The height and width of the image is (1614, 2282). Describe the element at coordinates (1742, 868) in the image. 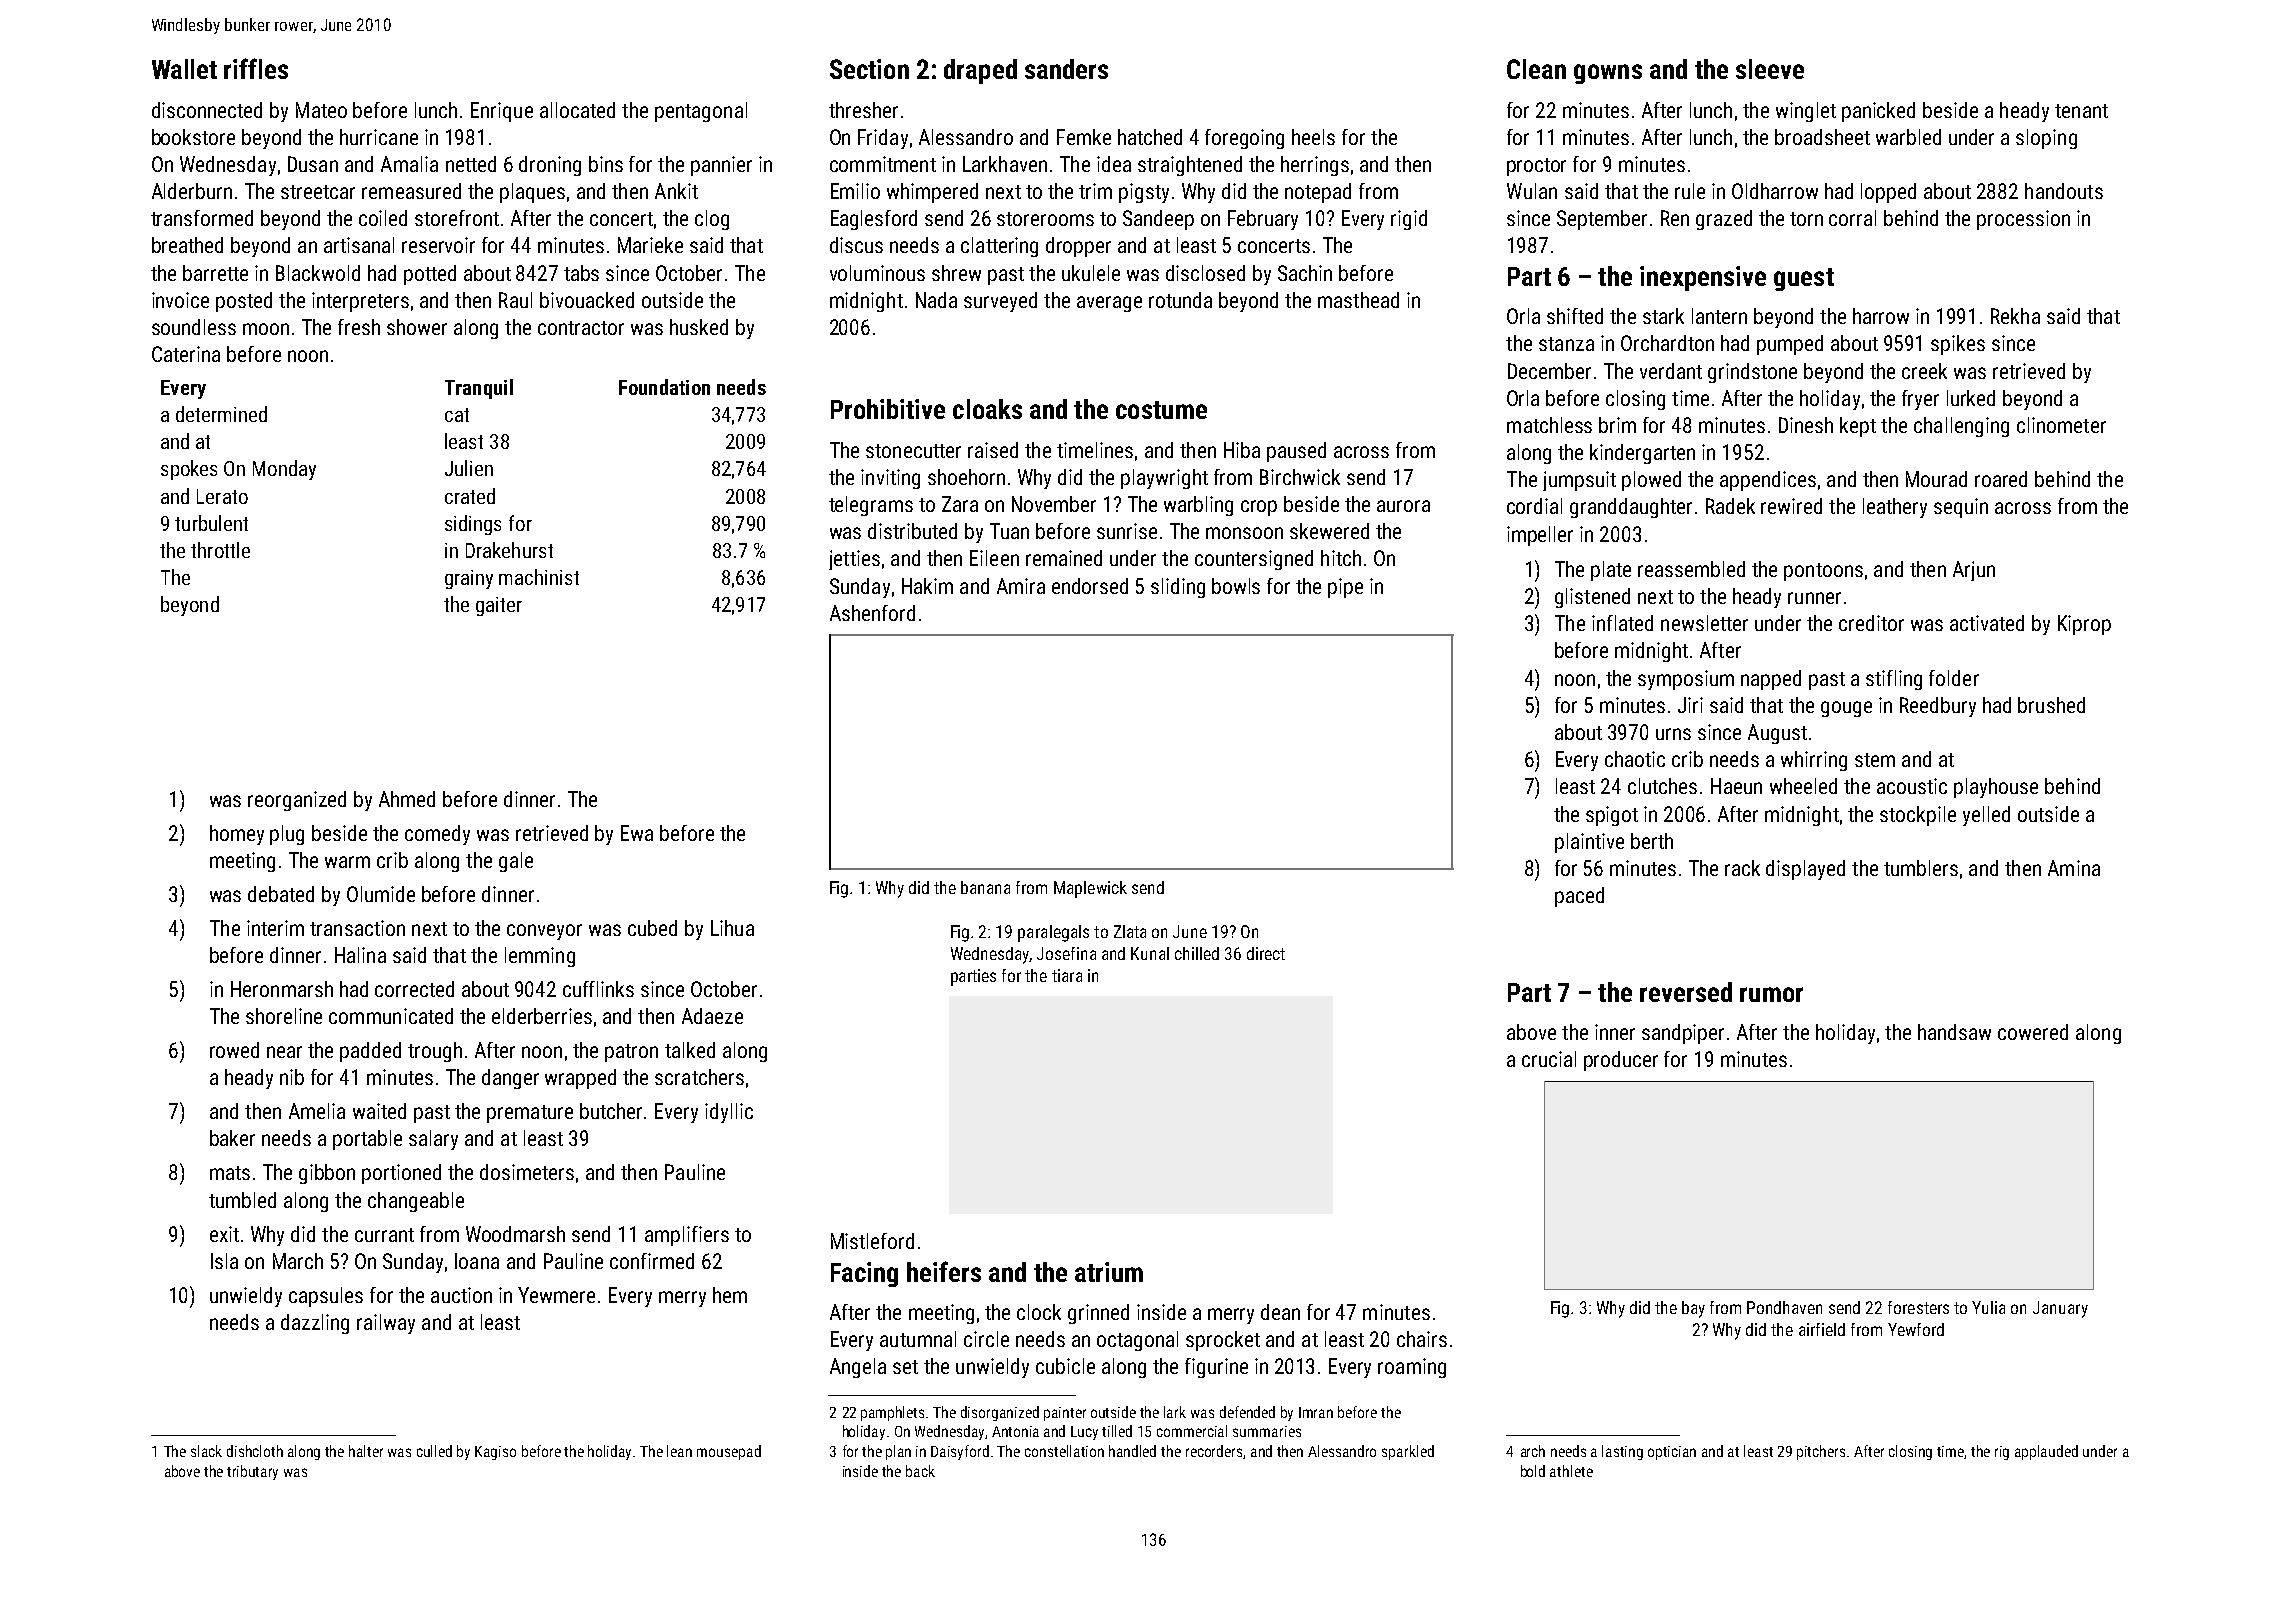

I see `rack` at that location.
